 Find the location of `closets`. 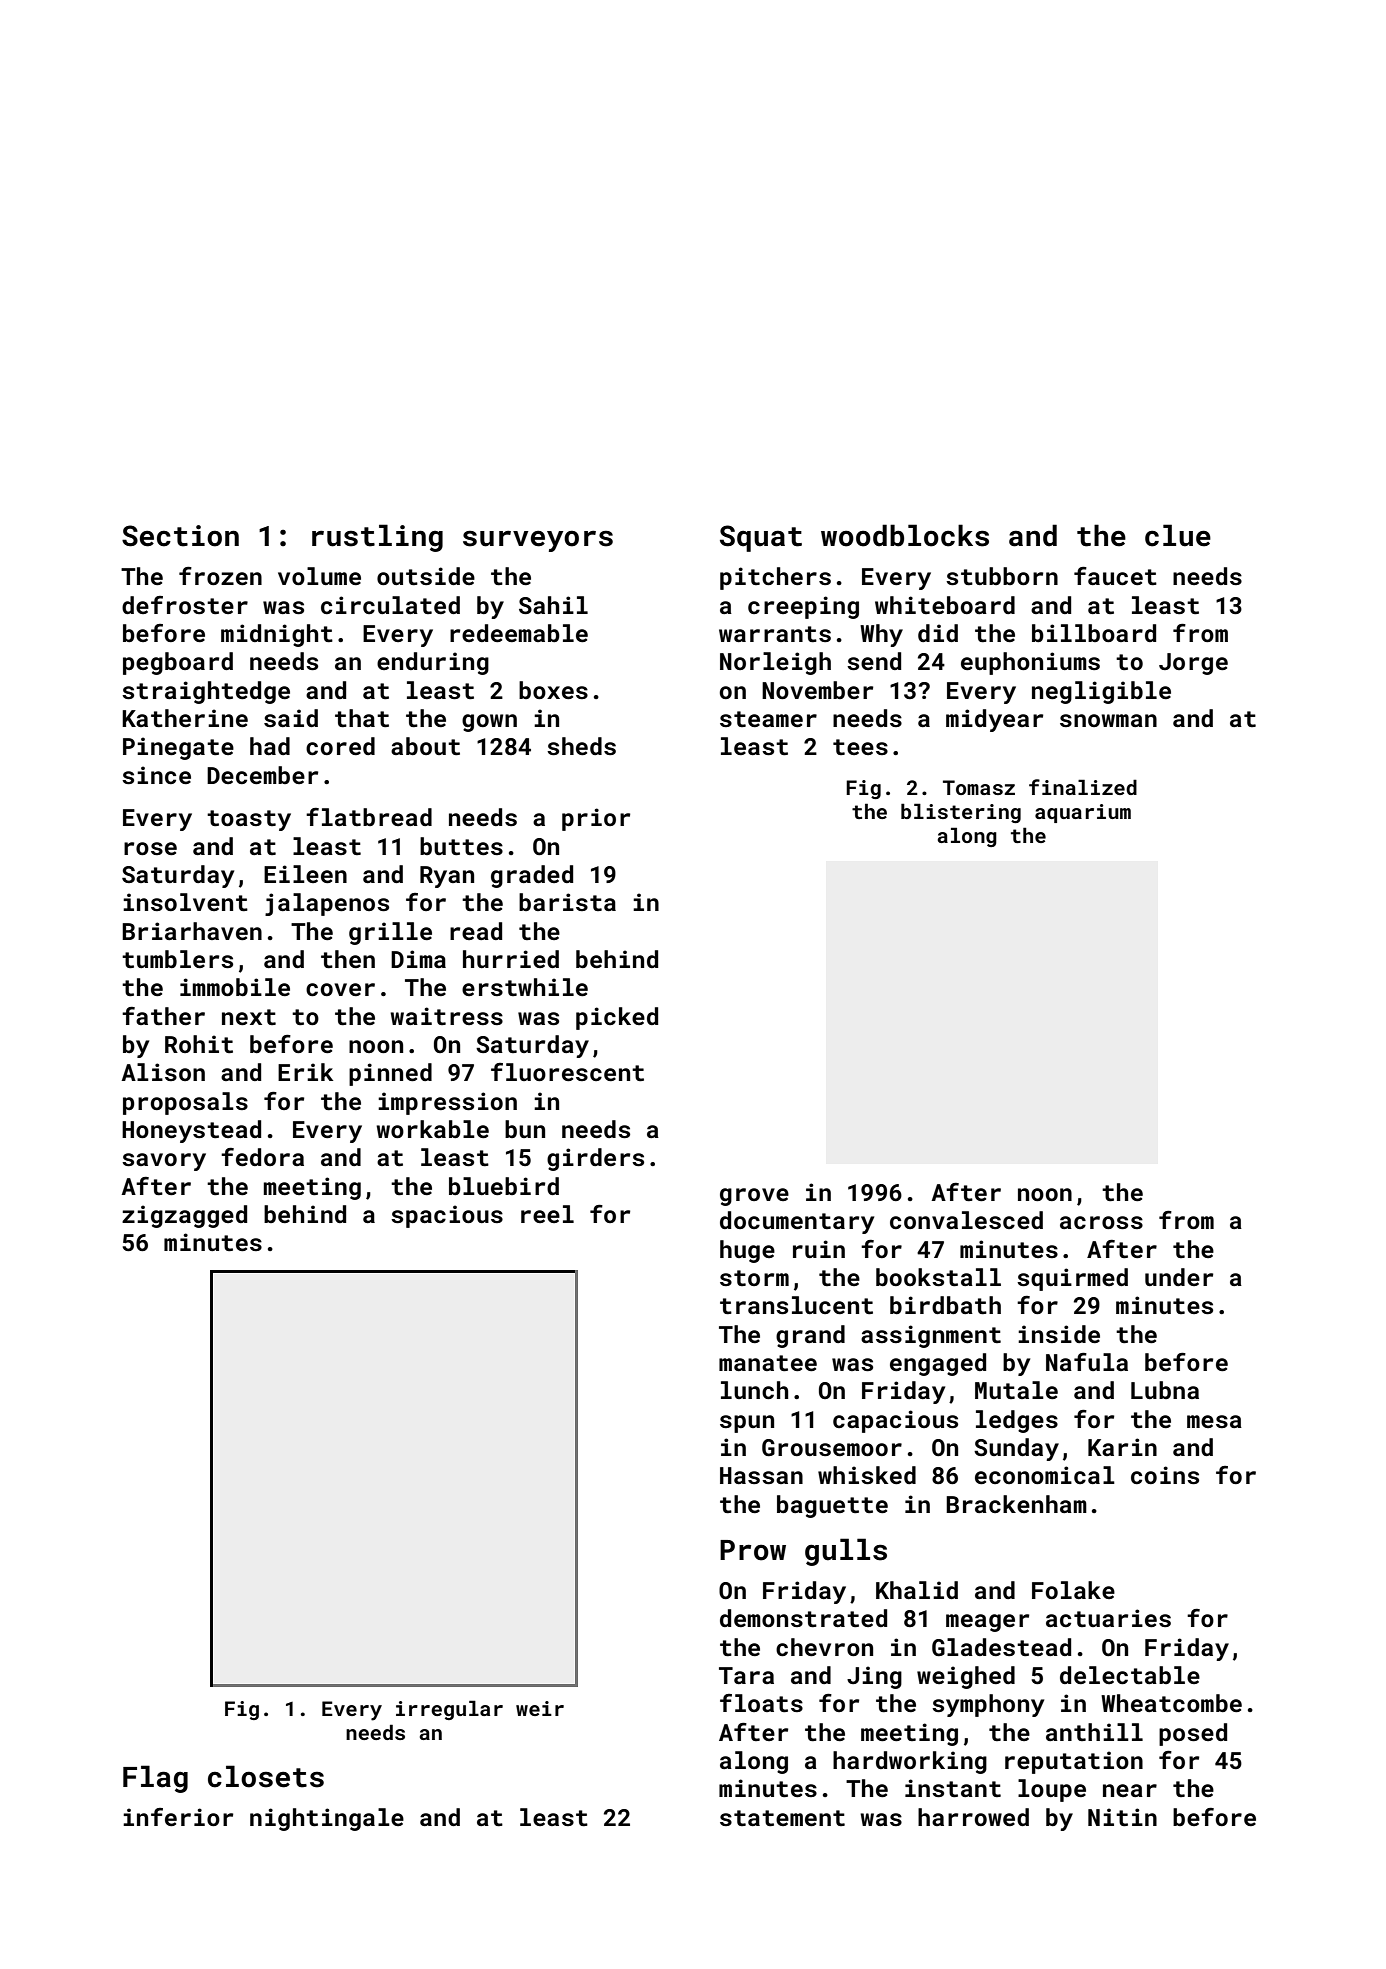

closets is located at coordinates (266, 1776).
